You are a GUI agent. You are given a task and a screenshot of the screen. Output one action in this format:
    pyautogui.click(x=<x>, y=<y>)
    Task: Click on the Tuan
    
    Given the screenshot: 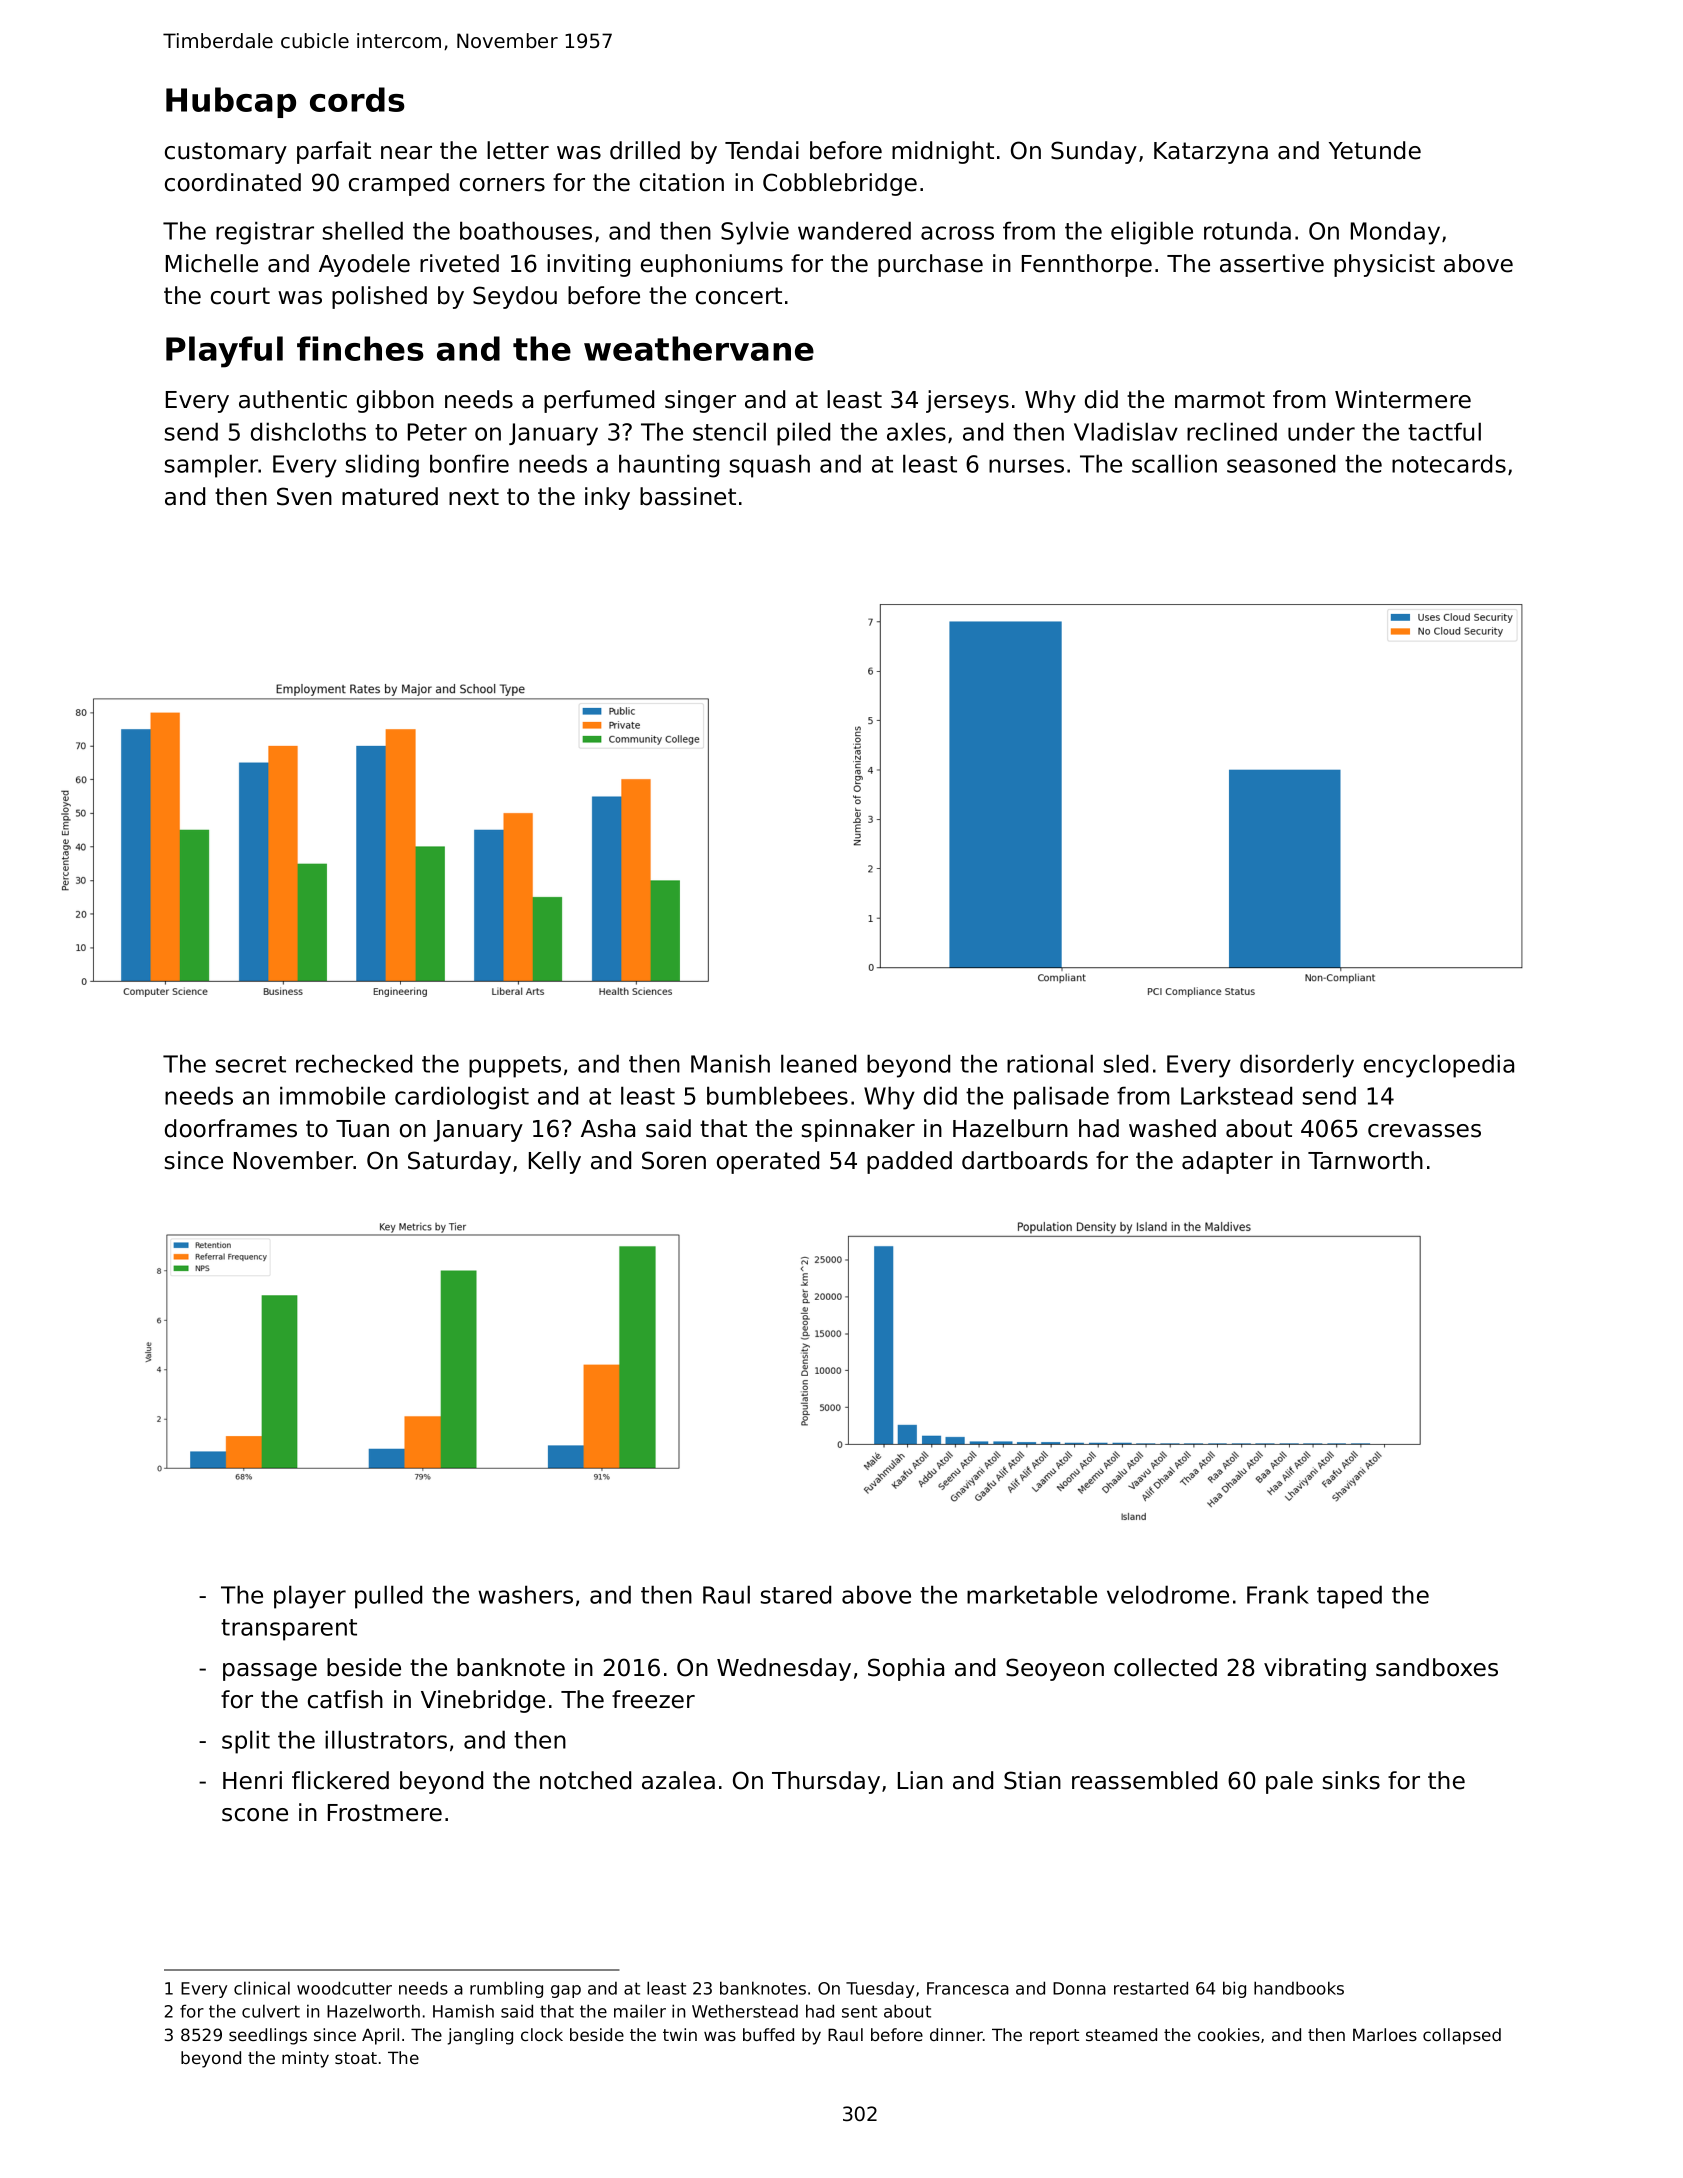 What is the action you would take?
    pyautogui.click(x=362, y=1129)
